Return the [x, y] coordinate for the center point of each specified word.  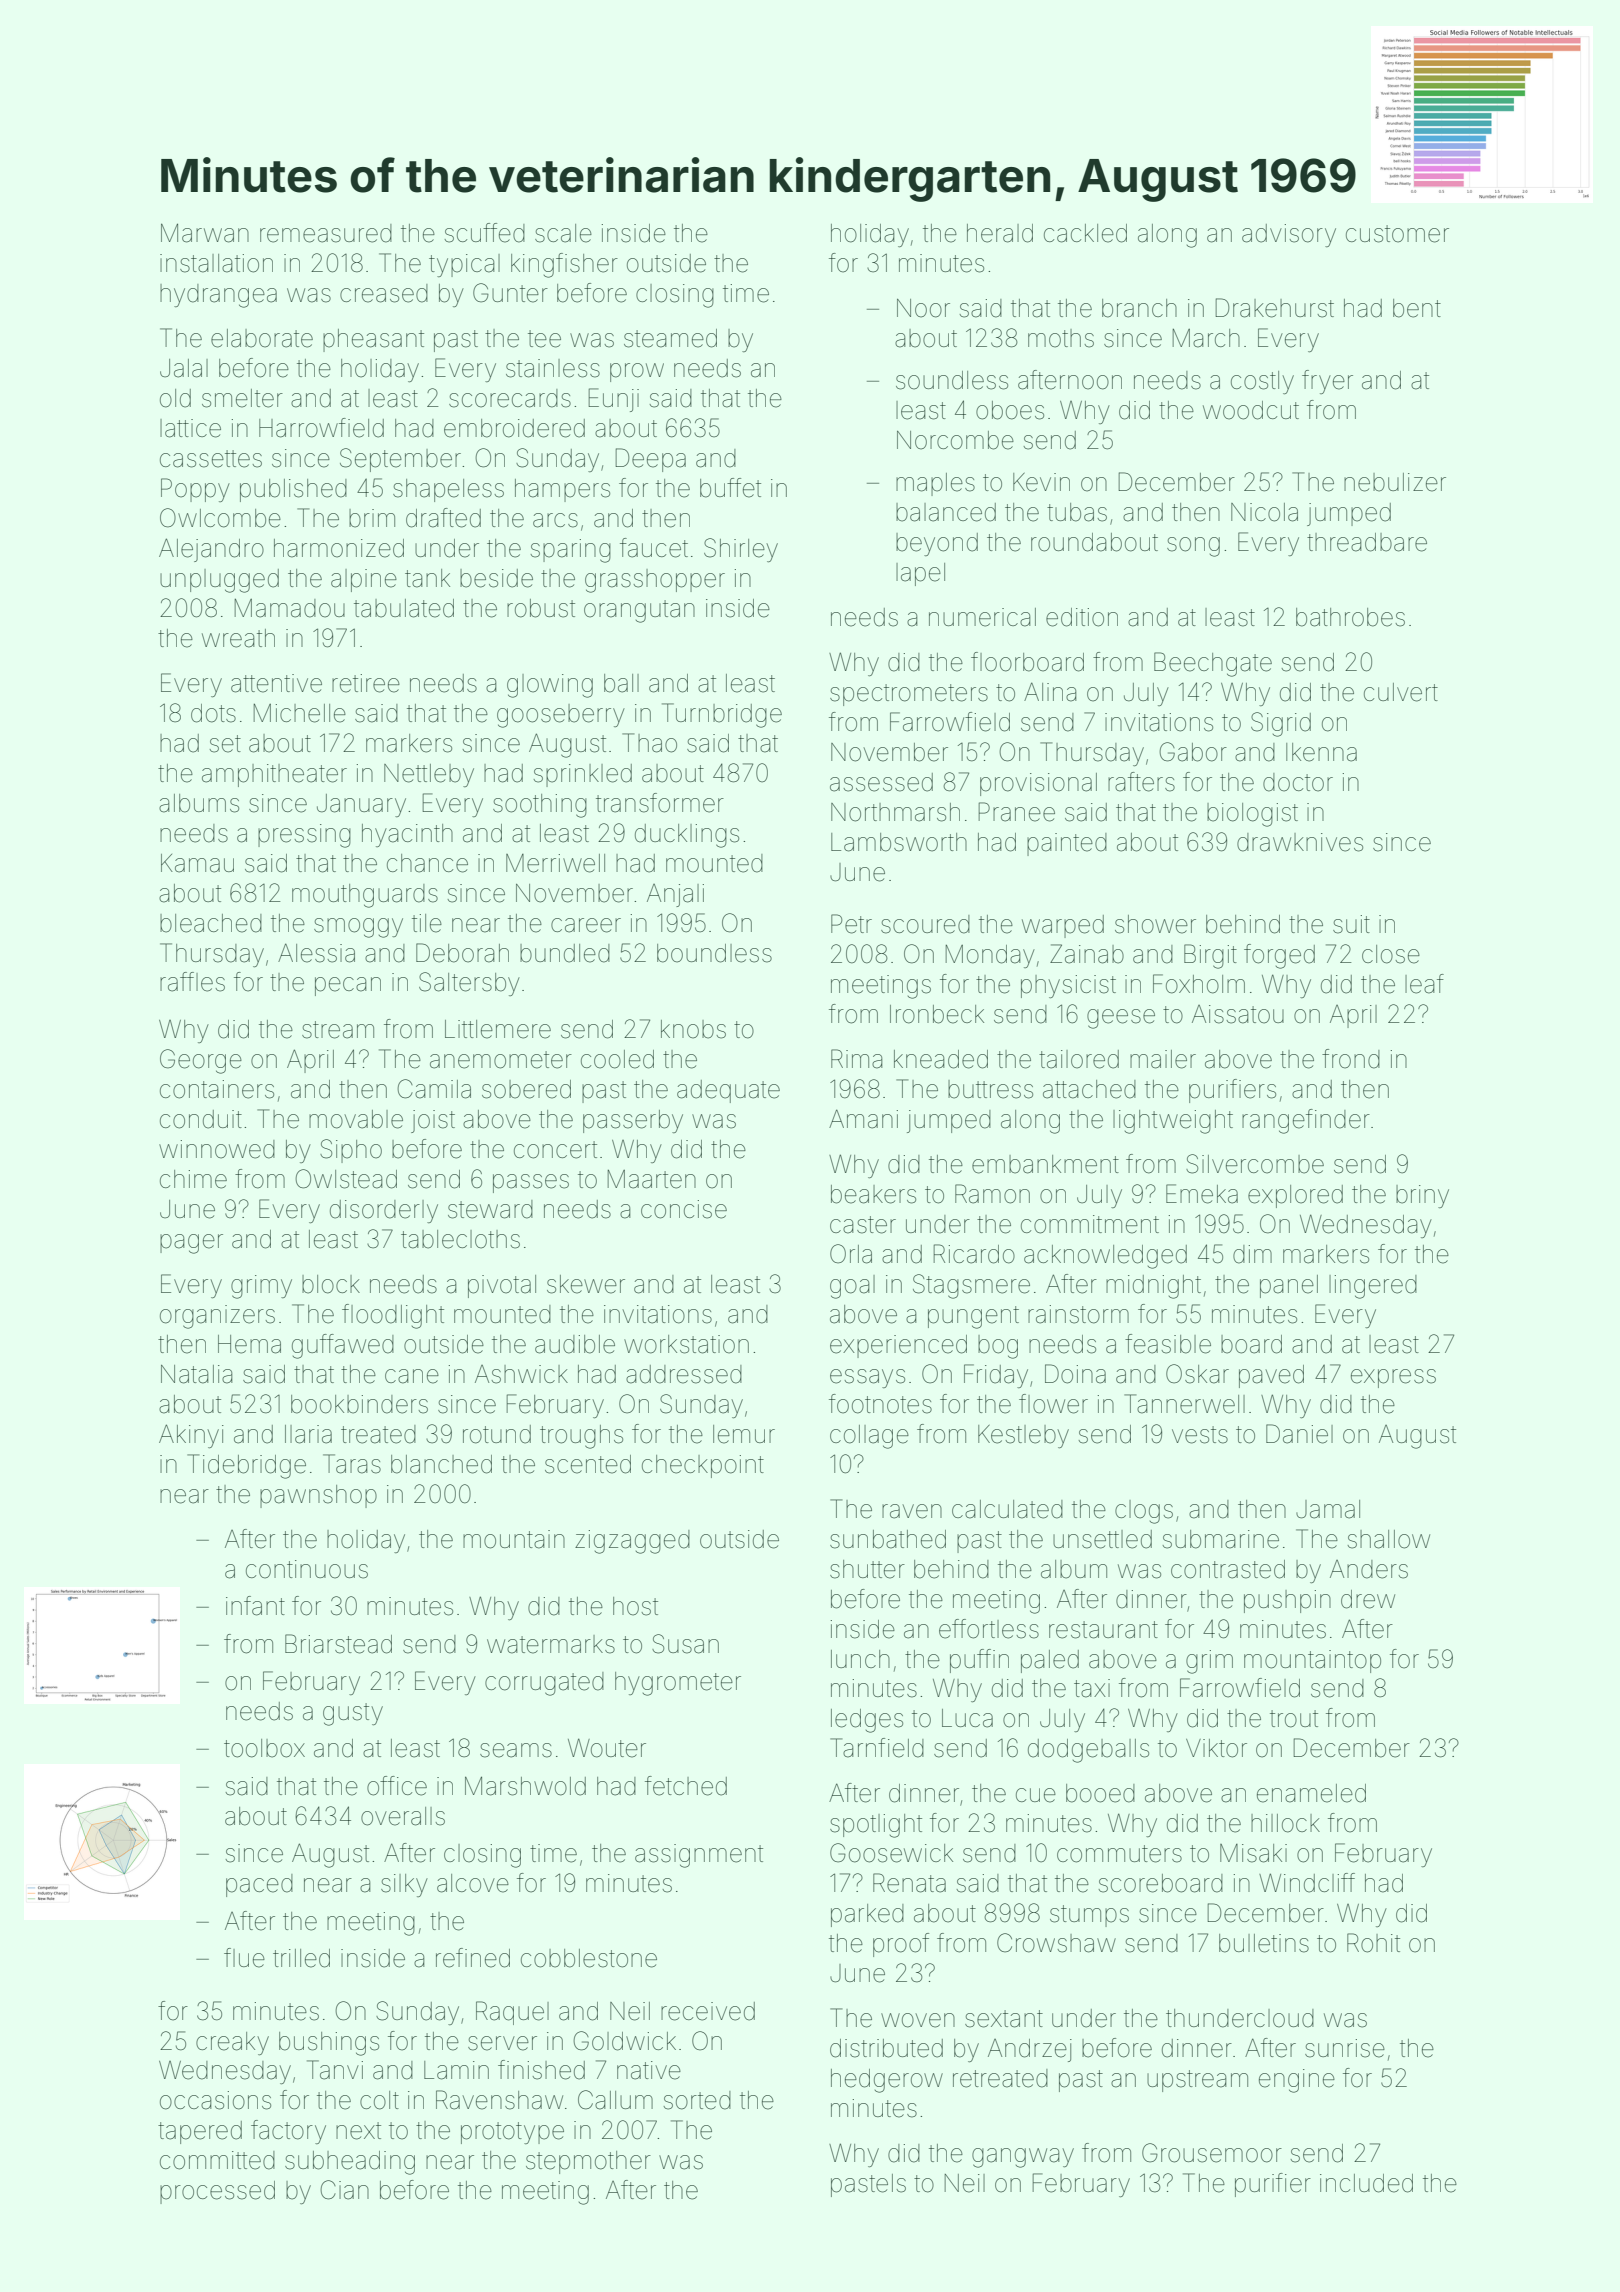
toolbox [264, 1748]
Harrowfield [321, 428]
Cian [344, 2190]
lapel [920, 574]
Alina [1050, 692]
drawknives [1300, 842]
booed [1100, 1793]
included [1366, 2183]
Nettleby [429, 775]
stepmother [588, 2162]
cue [1036, 1795]
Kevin [1041, 482]
